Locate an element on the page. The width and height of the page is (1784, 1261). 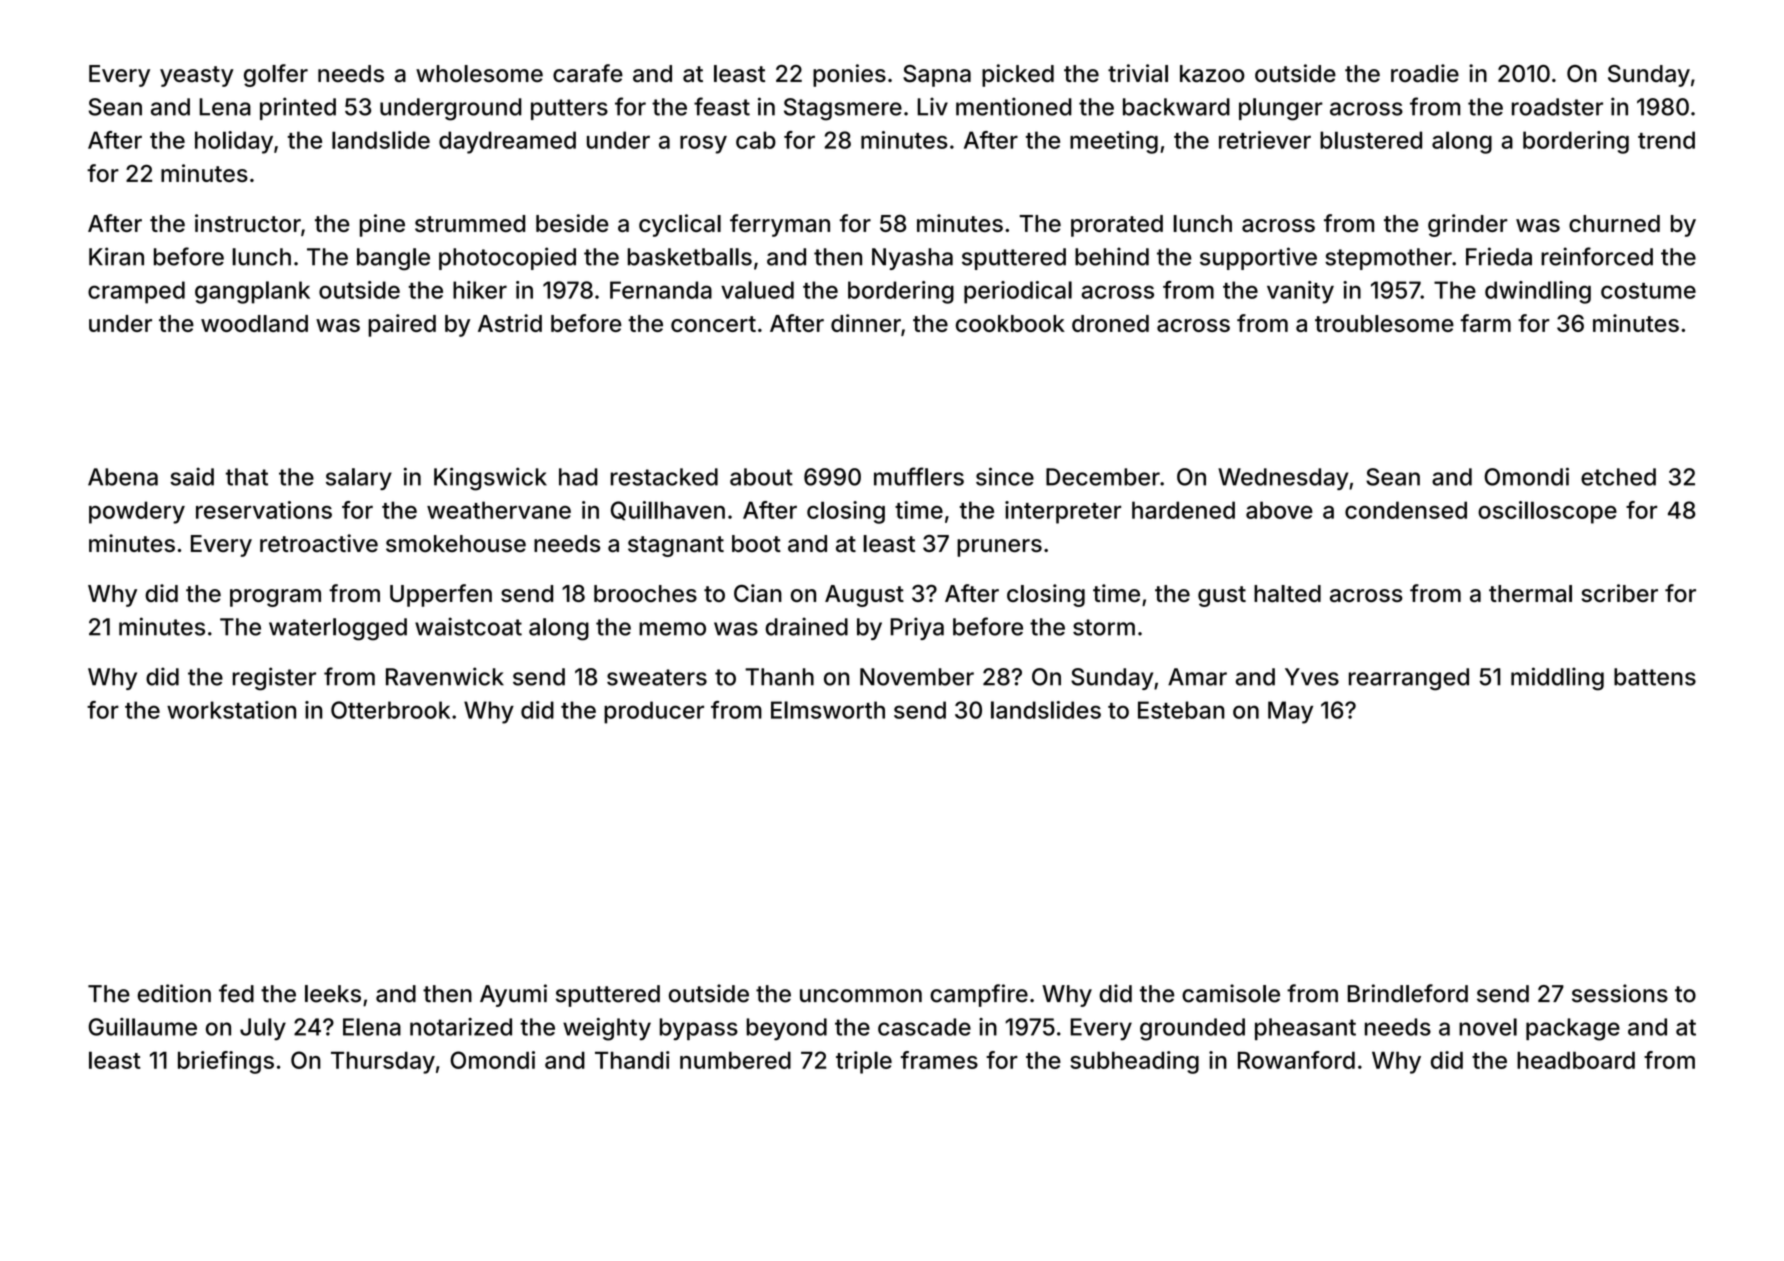
Guillaume is located at coordinates (142, 1027).
